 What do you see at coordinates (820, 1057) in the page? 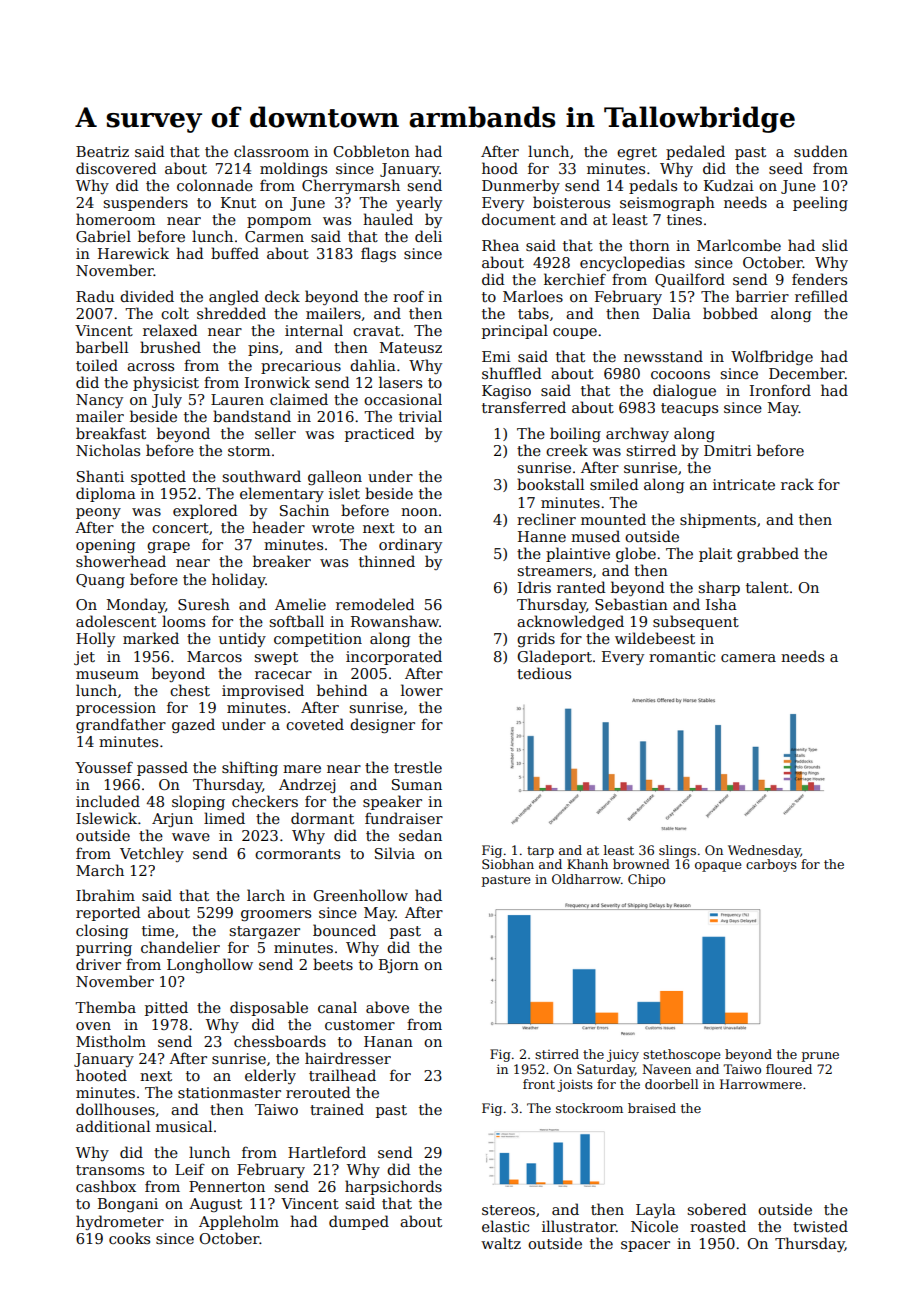
I see `prune` at bounding box center [820, 1057].
